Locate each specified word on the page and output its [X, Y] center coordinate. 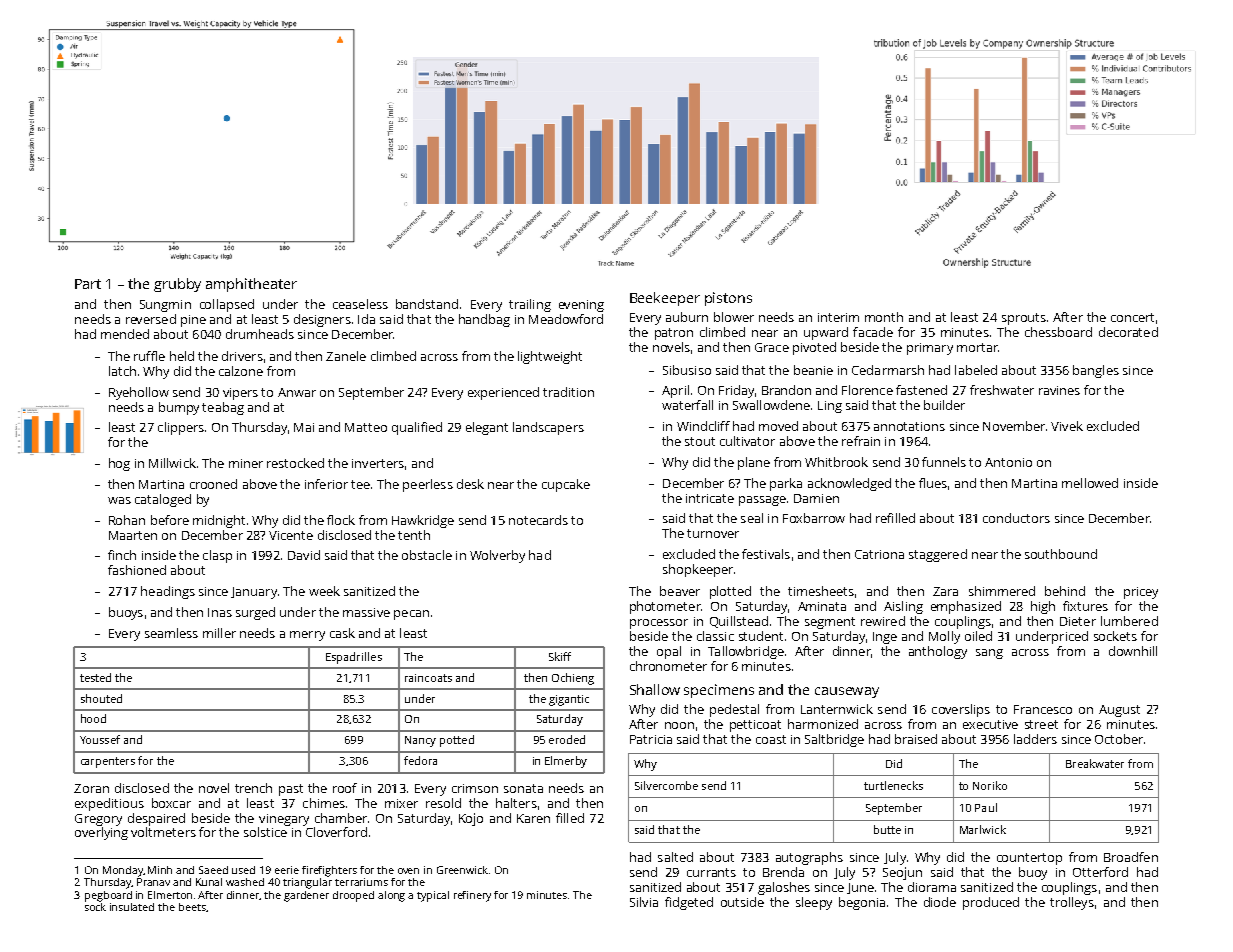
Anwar [297, 392]
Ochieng [573, 679]
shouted [101, 698]
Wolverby [497, 556]
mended [125, 334]
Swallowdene [771, 405]
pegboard [108, 896]
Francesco [1043, 709]
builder [944, 405]
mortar [977, 347]
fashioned [137, 570]
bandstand [427, 304]
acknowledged [849, 484]
